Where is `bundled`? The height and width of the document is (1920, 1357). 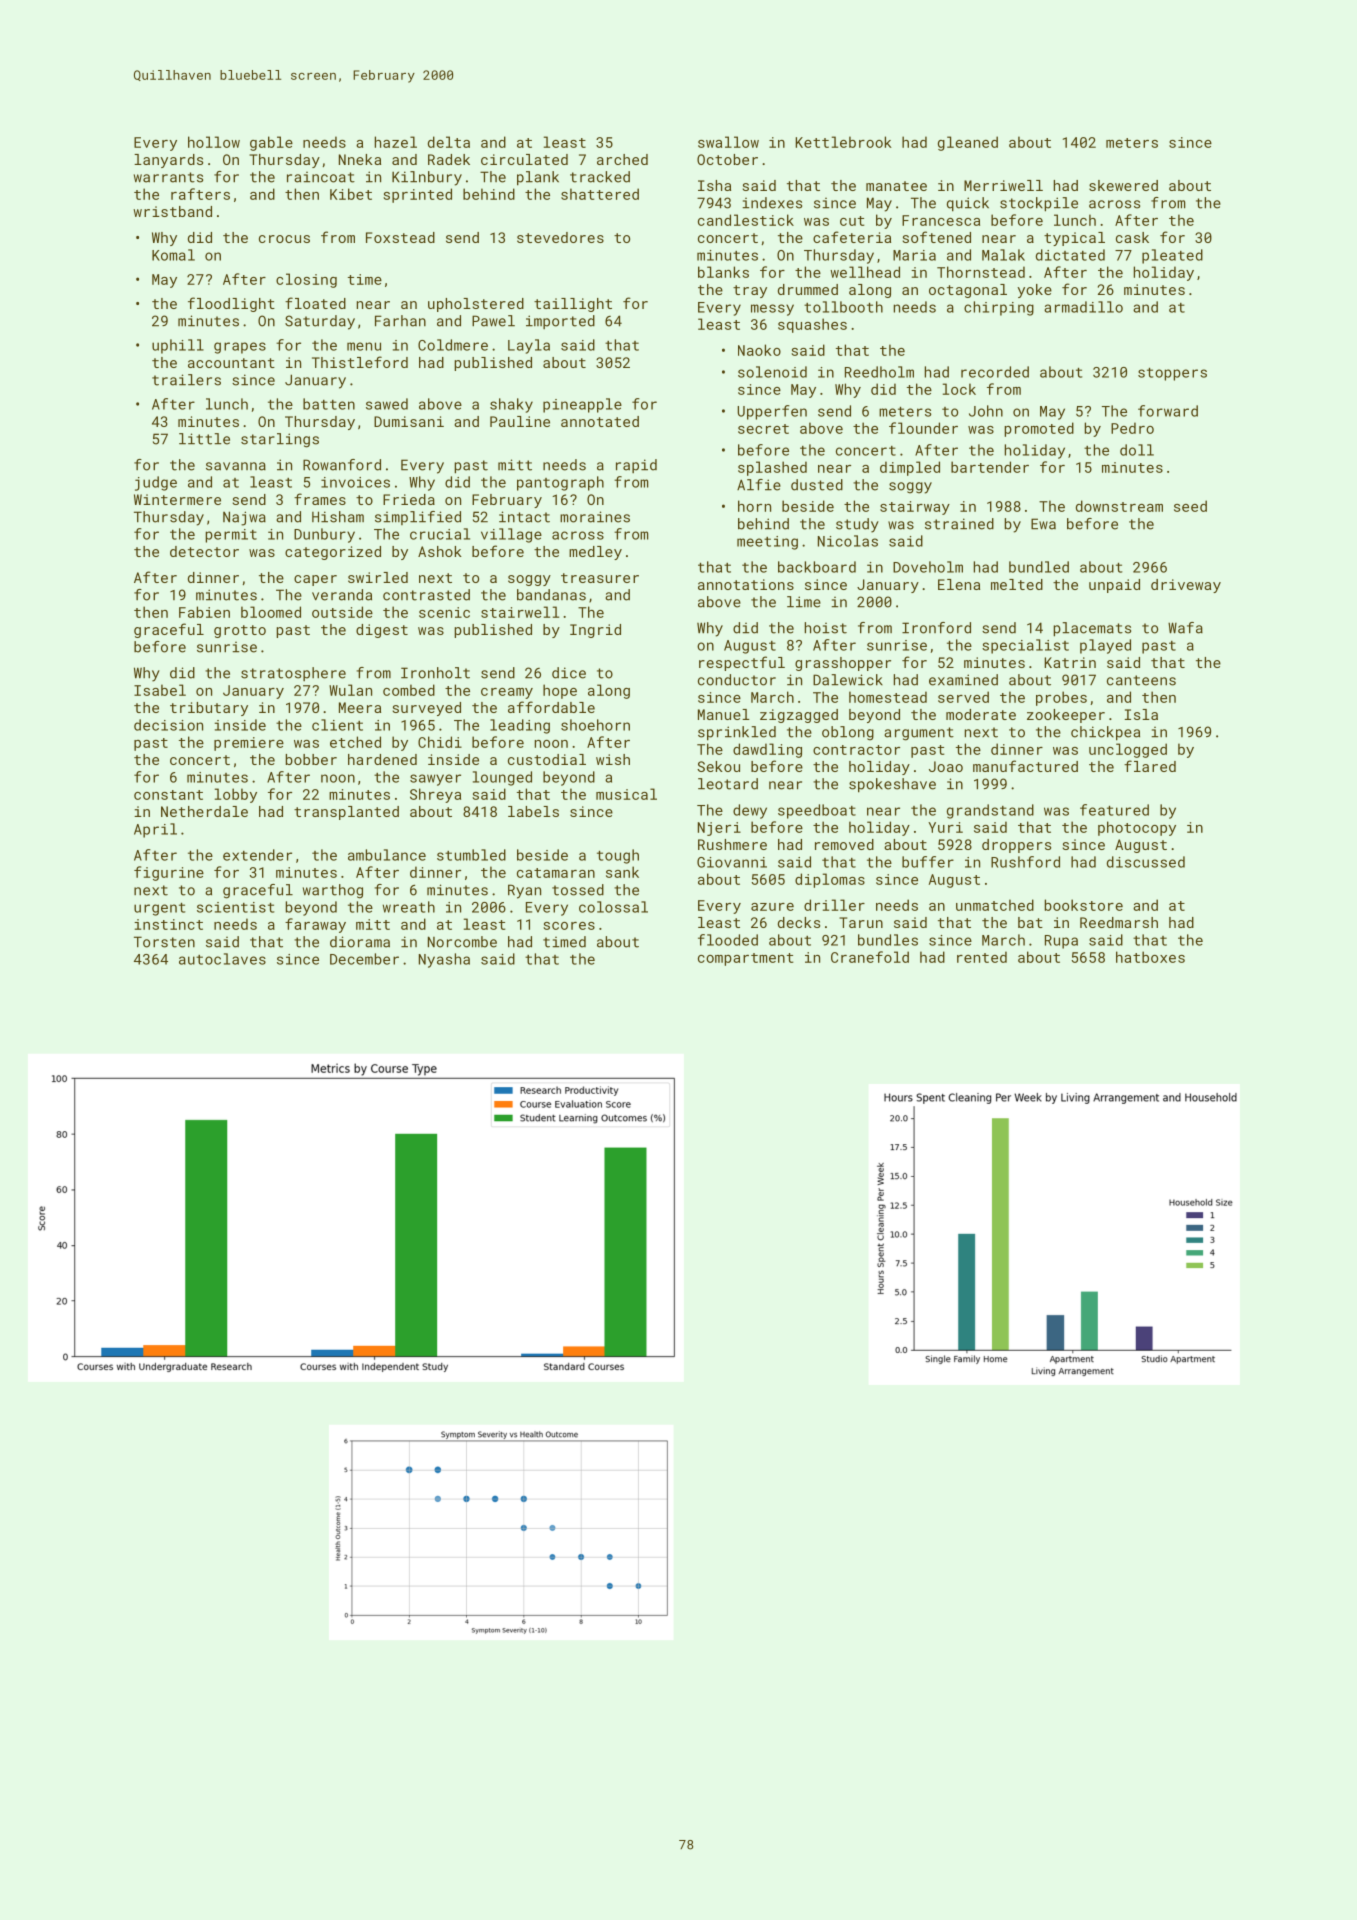
bundled is located at coordinates (1039, 567).
